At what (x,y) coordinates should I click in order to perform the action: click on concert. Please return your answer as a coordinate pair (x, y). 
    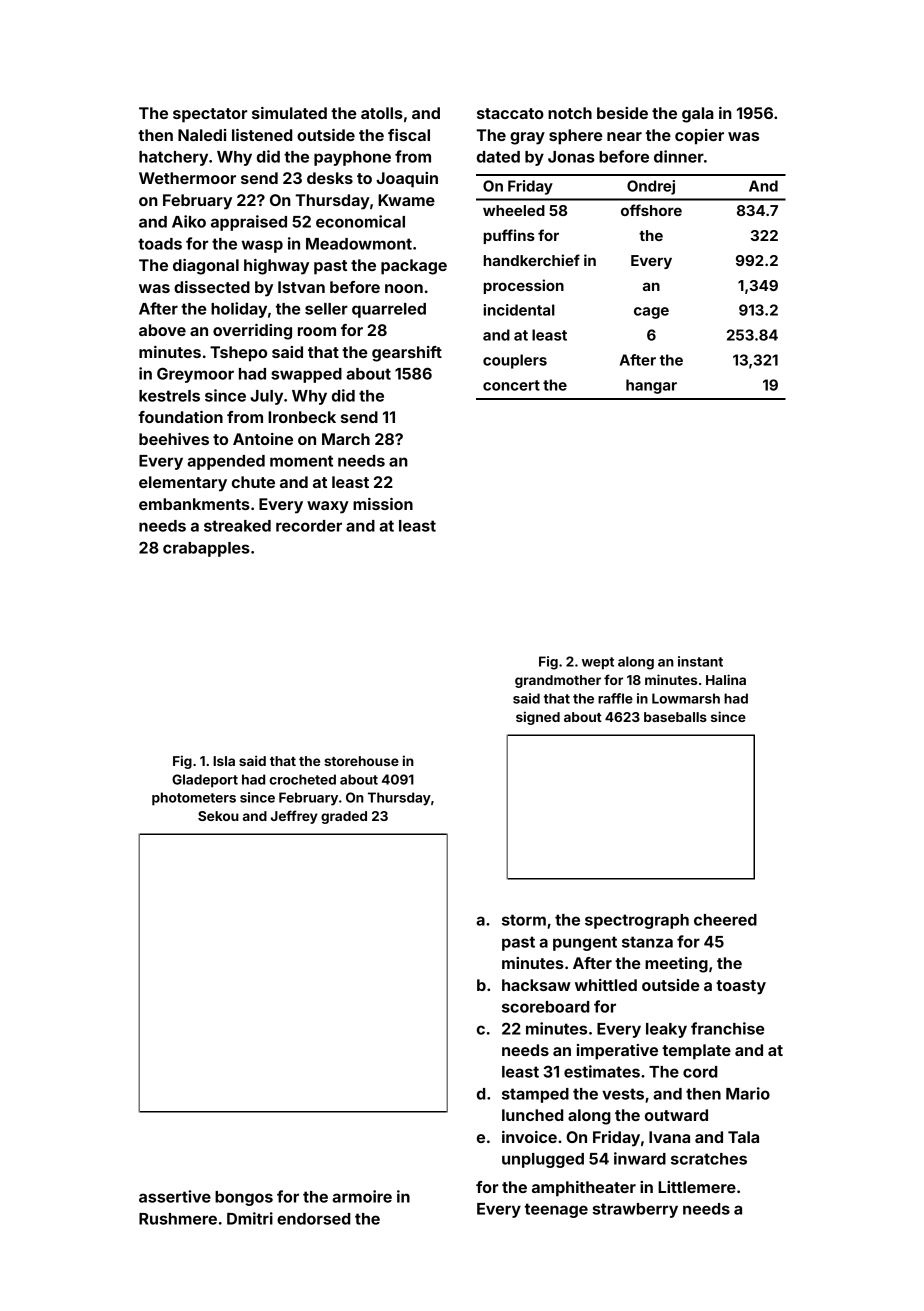
    Looking at the image, I should click on (511, 385).
